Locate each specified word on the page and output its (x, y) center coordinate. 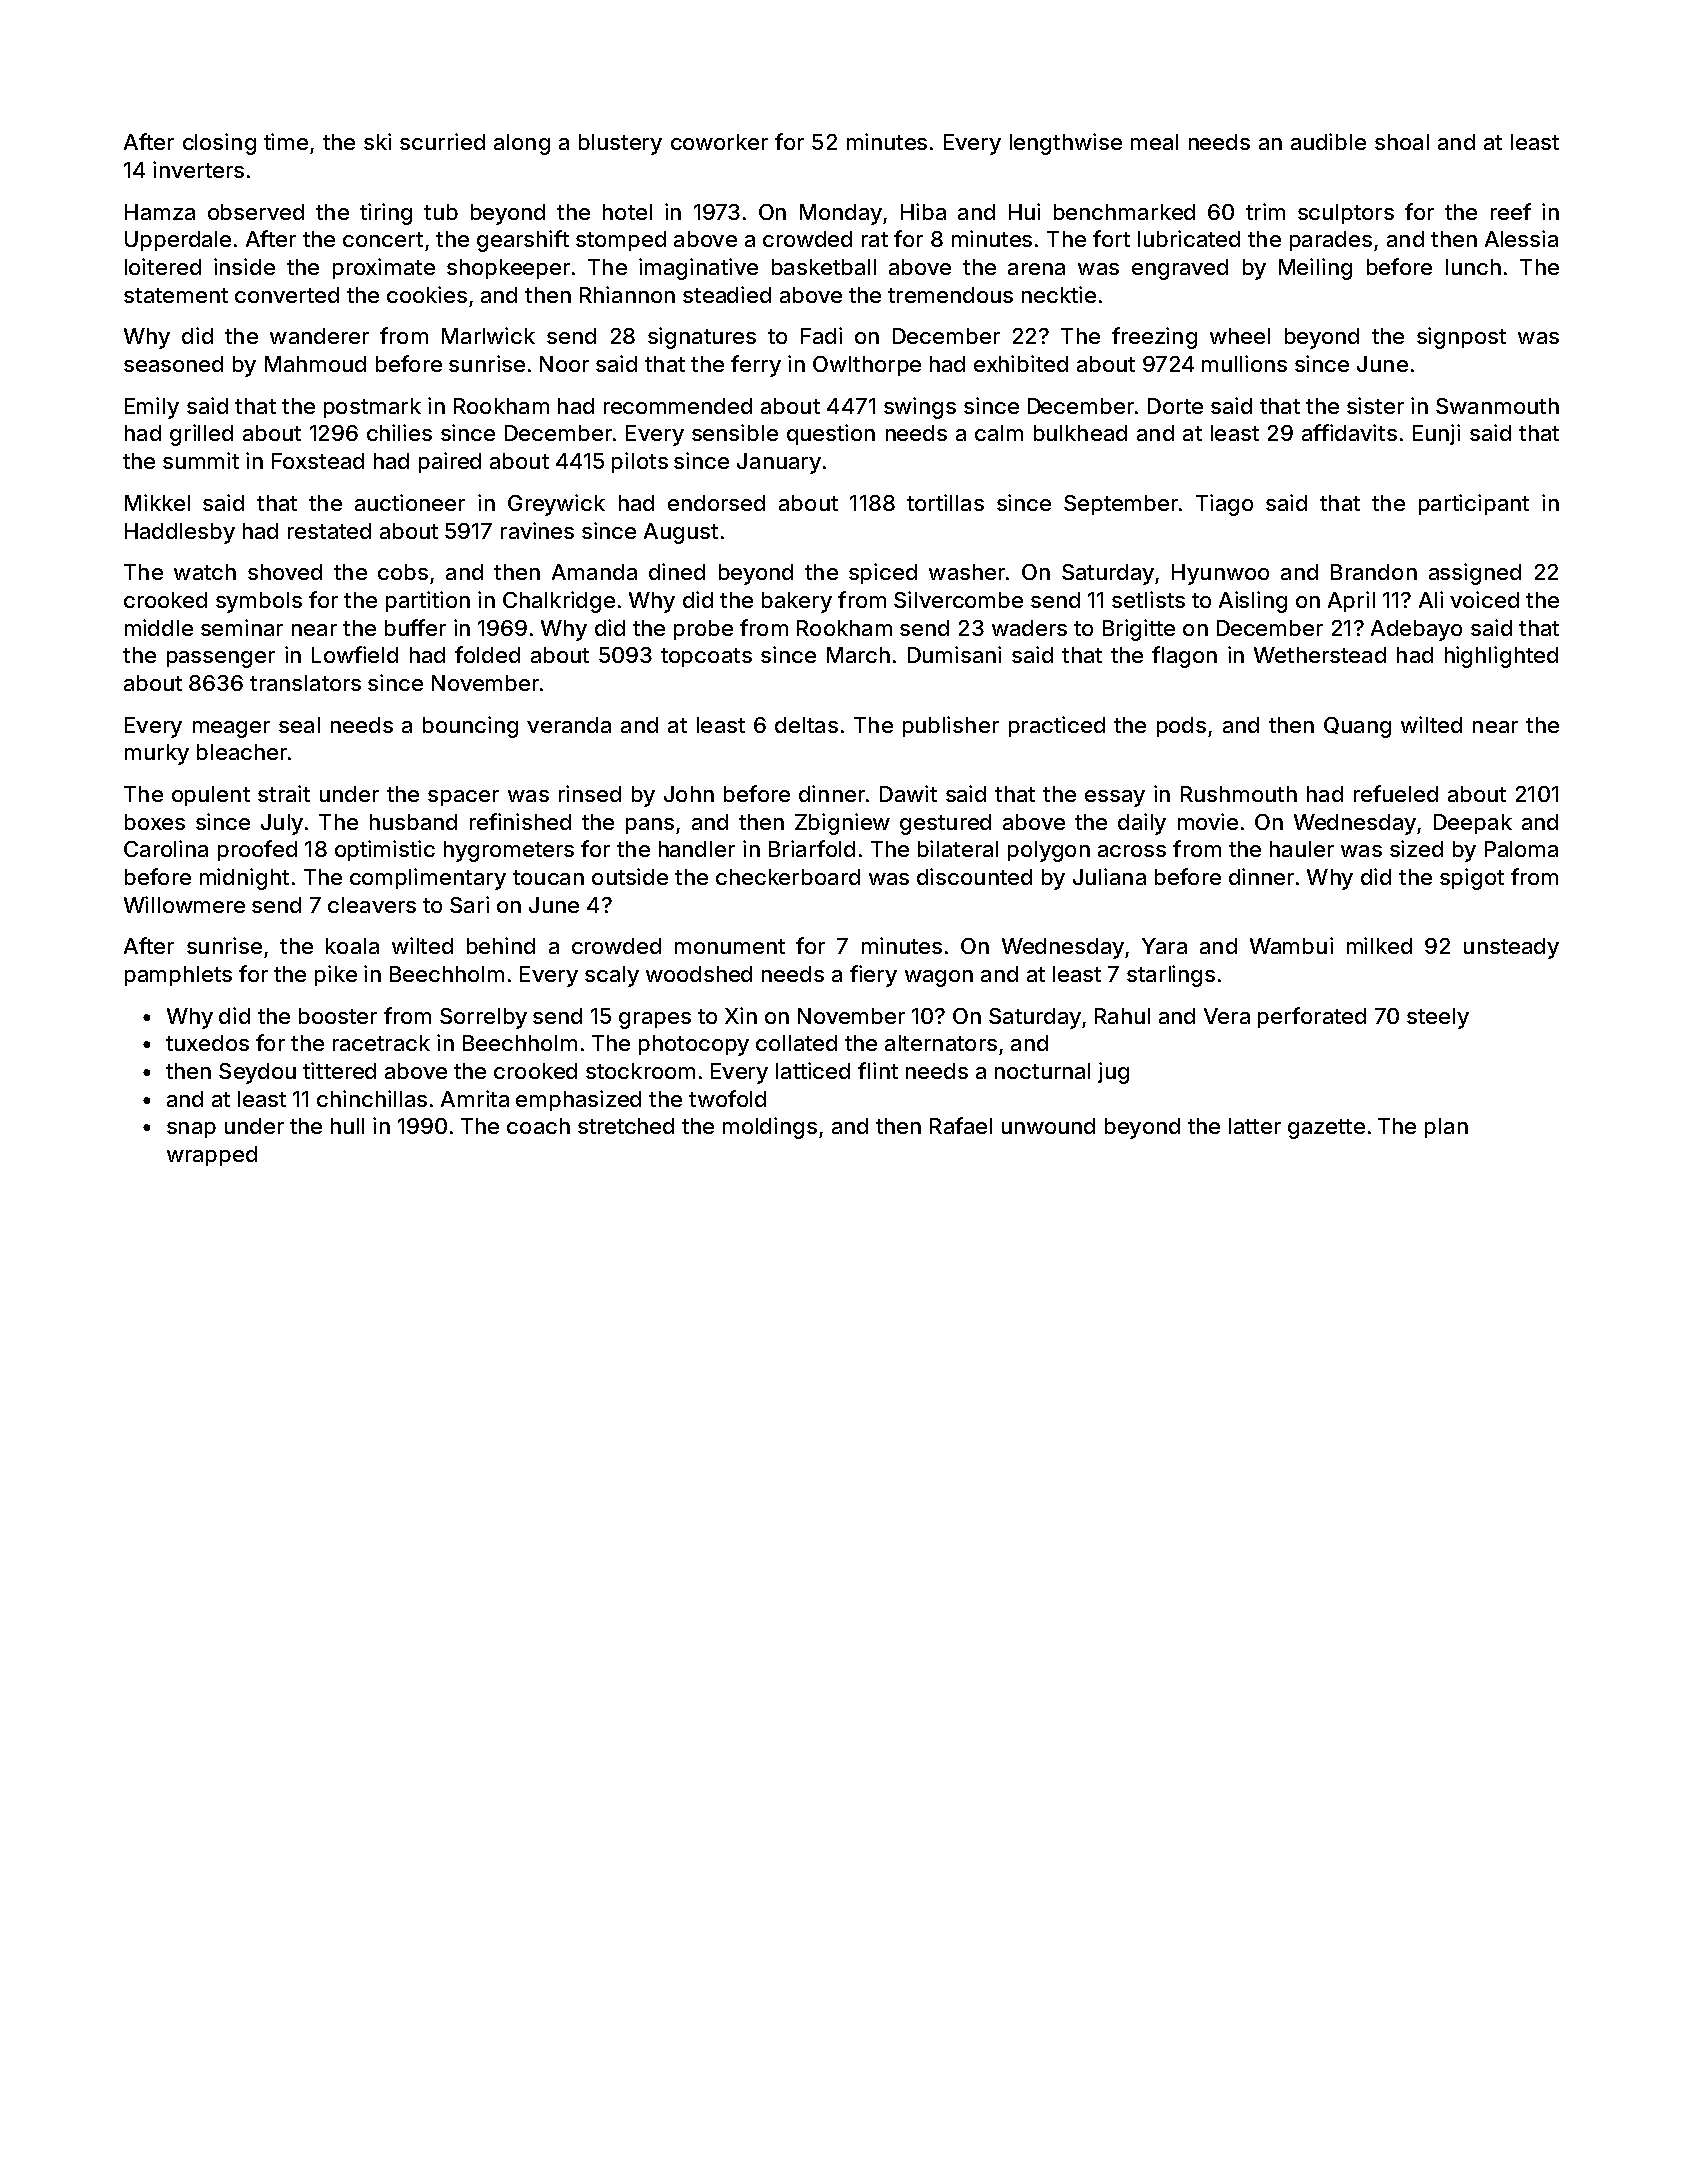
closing (219, 144)
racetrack (381, 1043)
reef (1511, 211)
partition (428, 601)
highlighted (1501, 657)
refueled (1396, 793)
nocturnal (1042, 1071)
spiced (883, 573)
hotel (627, 212)
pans (650, 826)
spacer (463, 798)
